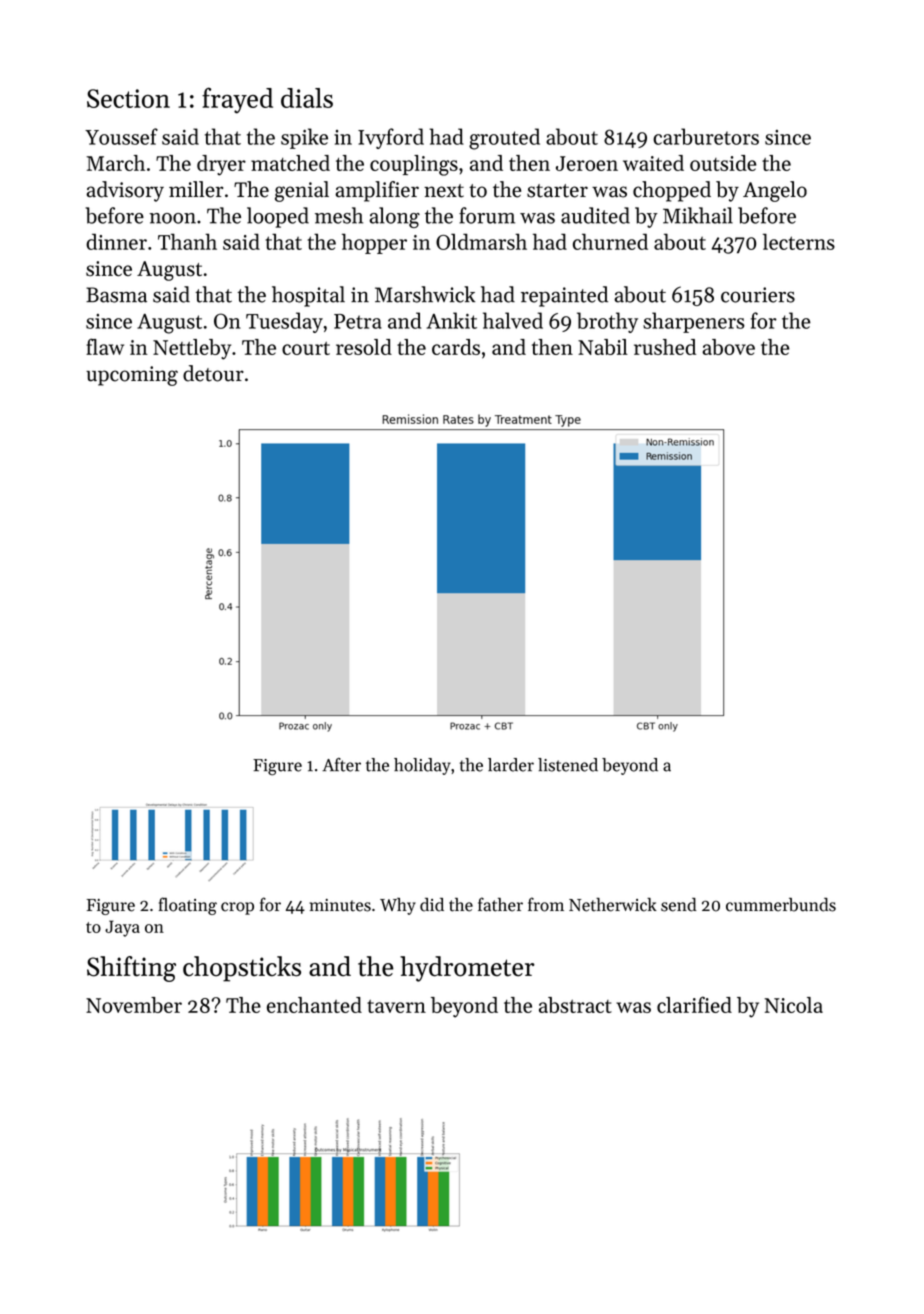  What do you see at coordinates (128, 98) in the screenshot?
I see `Section` at bounding box center [128, 98].
